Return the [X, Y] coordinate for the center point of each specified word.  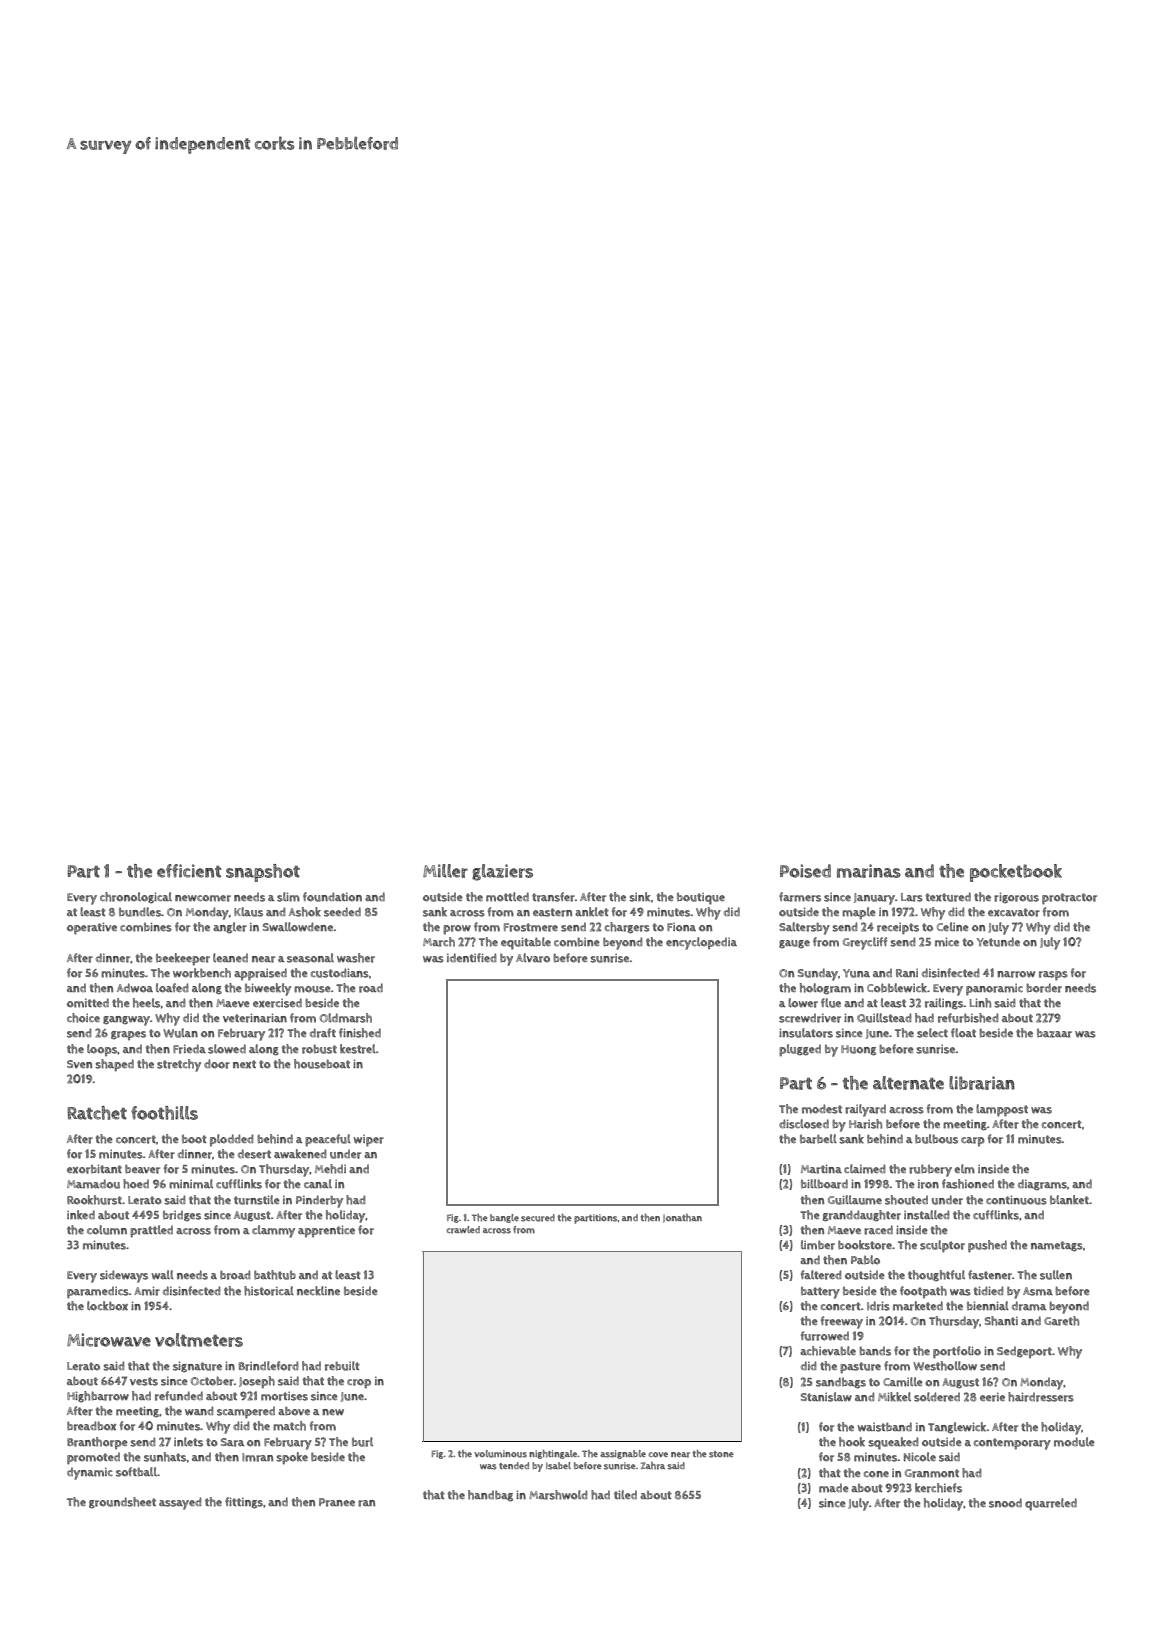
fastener [990, 1275]
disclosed [804, 1124]
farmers [800, 897]
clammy [273, 1231]
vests [144, 1381]
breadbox [91, 1426]
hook [852, 1442]
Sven [79, 1064]
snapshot [263, 873]
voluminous [500, 1454]
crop [359, 1384]
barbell [818, 1139]
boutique [701, 898]
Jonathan [682, 1218]
